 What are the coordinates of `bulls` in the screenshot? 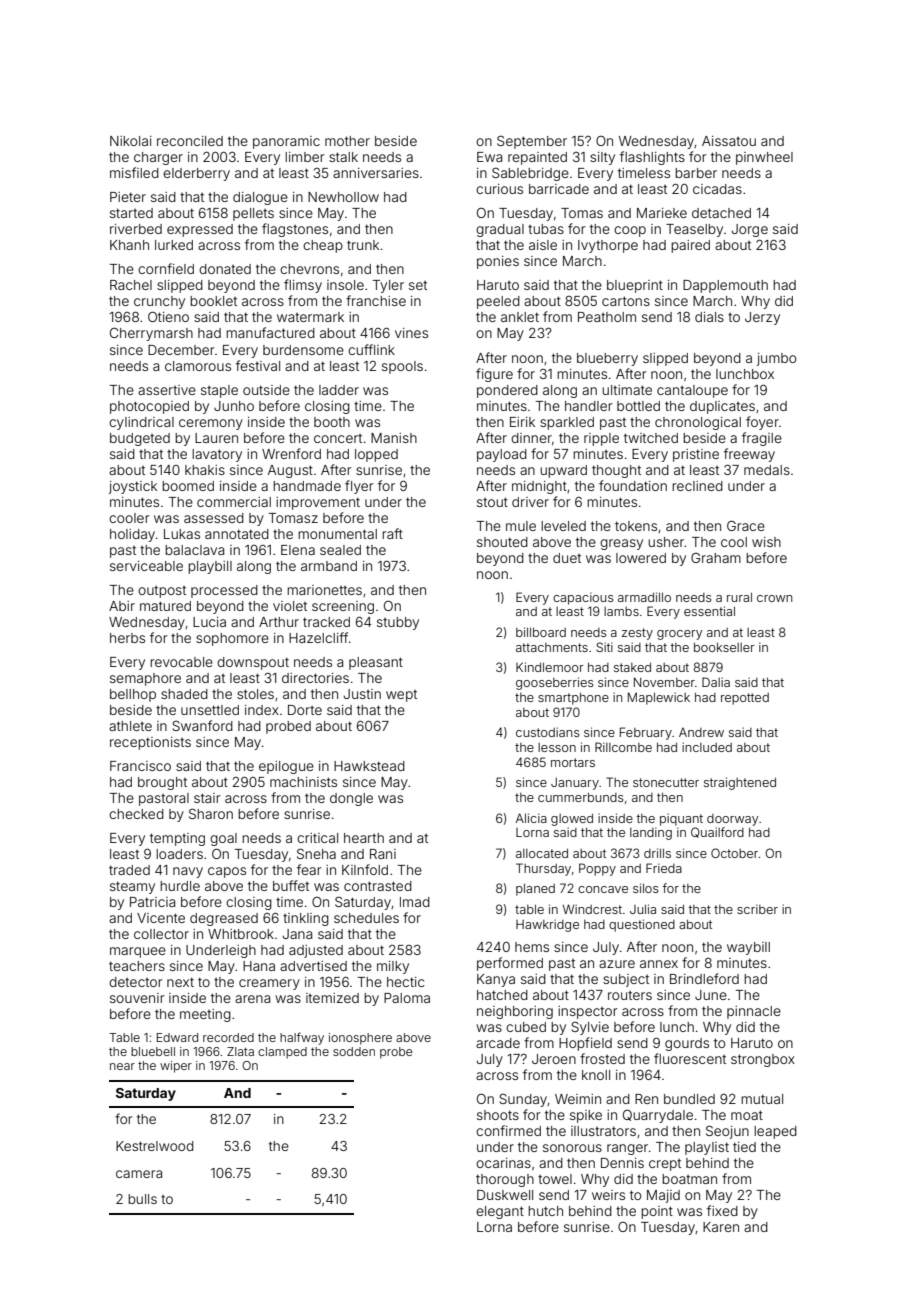 It's located at (142, 1199).
